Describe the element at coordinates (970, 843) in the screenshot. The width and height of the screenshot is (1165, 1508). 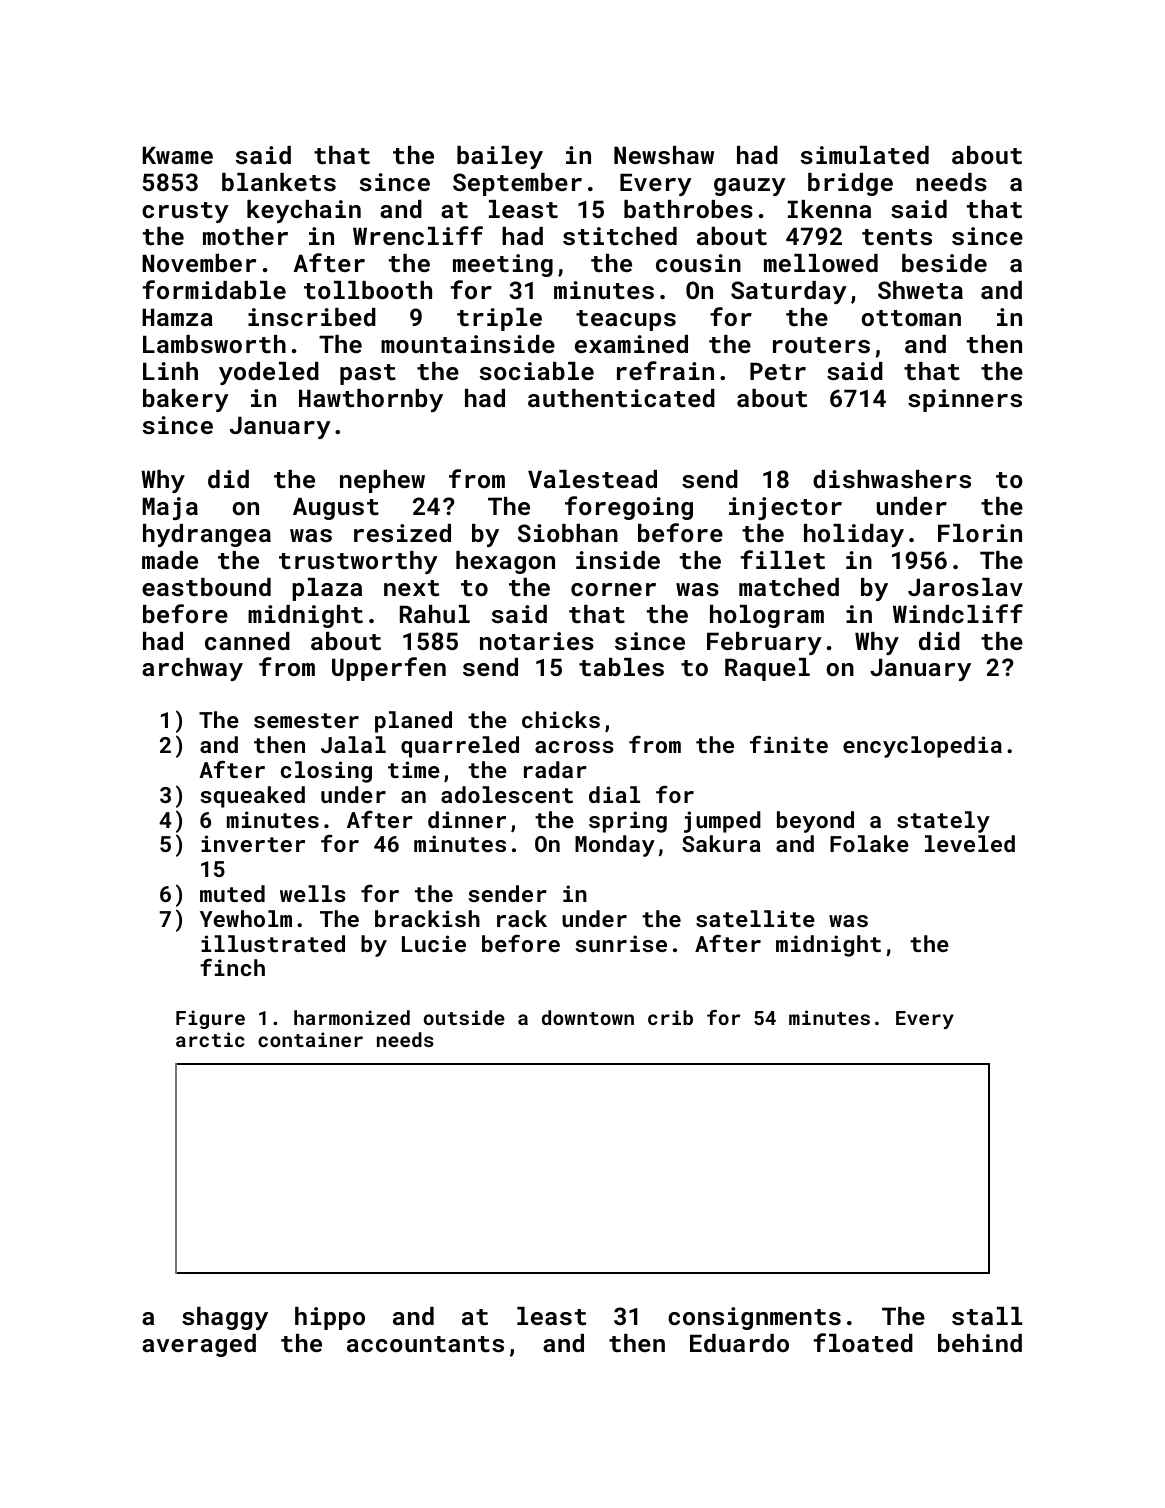
I see `leveled` at that location.
